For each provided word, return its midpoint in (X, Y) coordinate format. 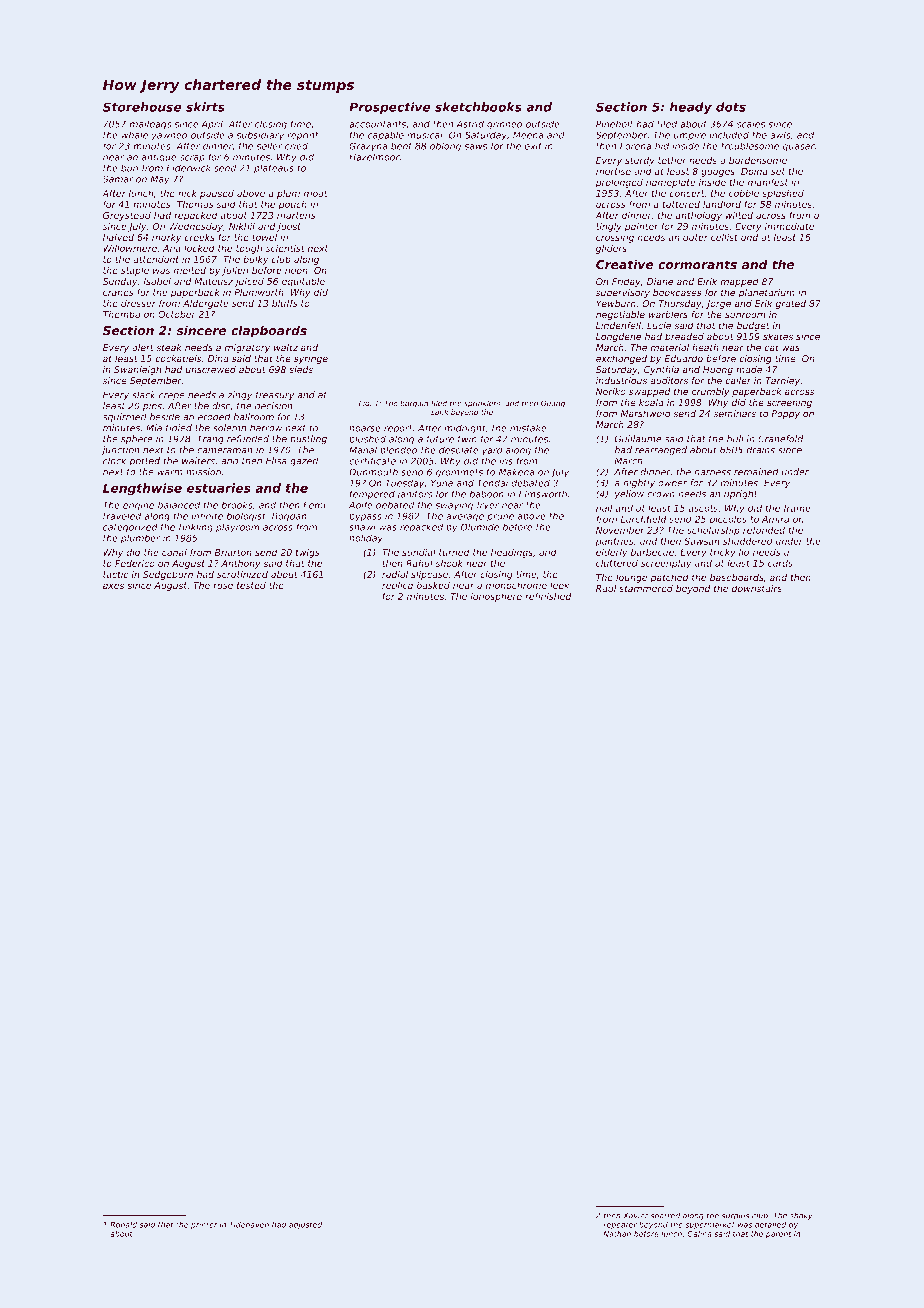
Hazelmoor (374, 157)
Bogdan (289, 517)
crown (661, 495)
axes (113, 586)
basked (433, 585)
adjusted (305, 1225)
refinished (548, 596)
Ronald (123, 1225)
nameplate (671, 183)
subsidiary (260, 136)
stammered (646, 588)
